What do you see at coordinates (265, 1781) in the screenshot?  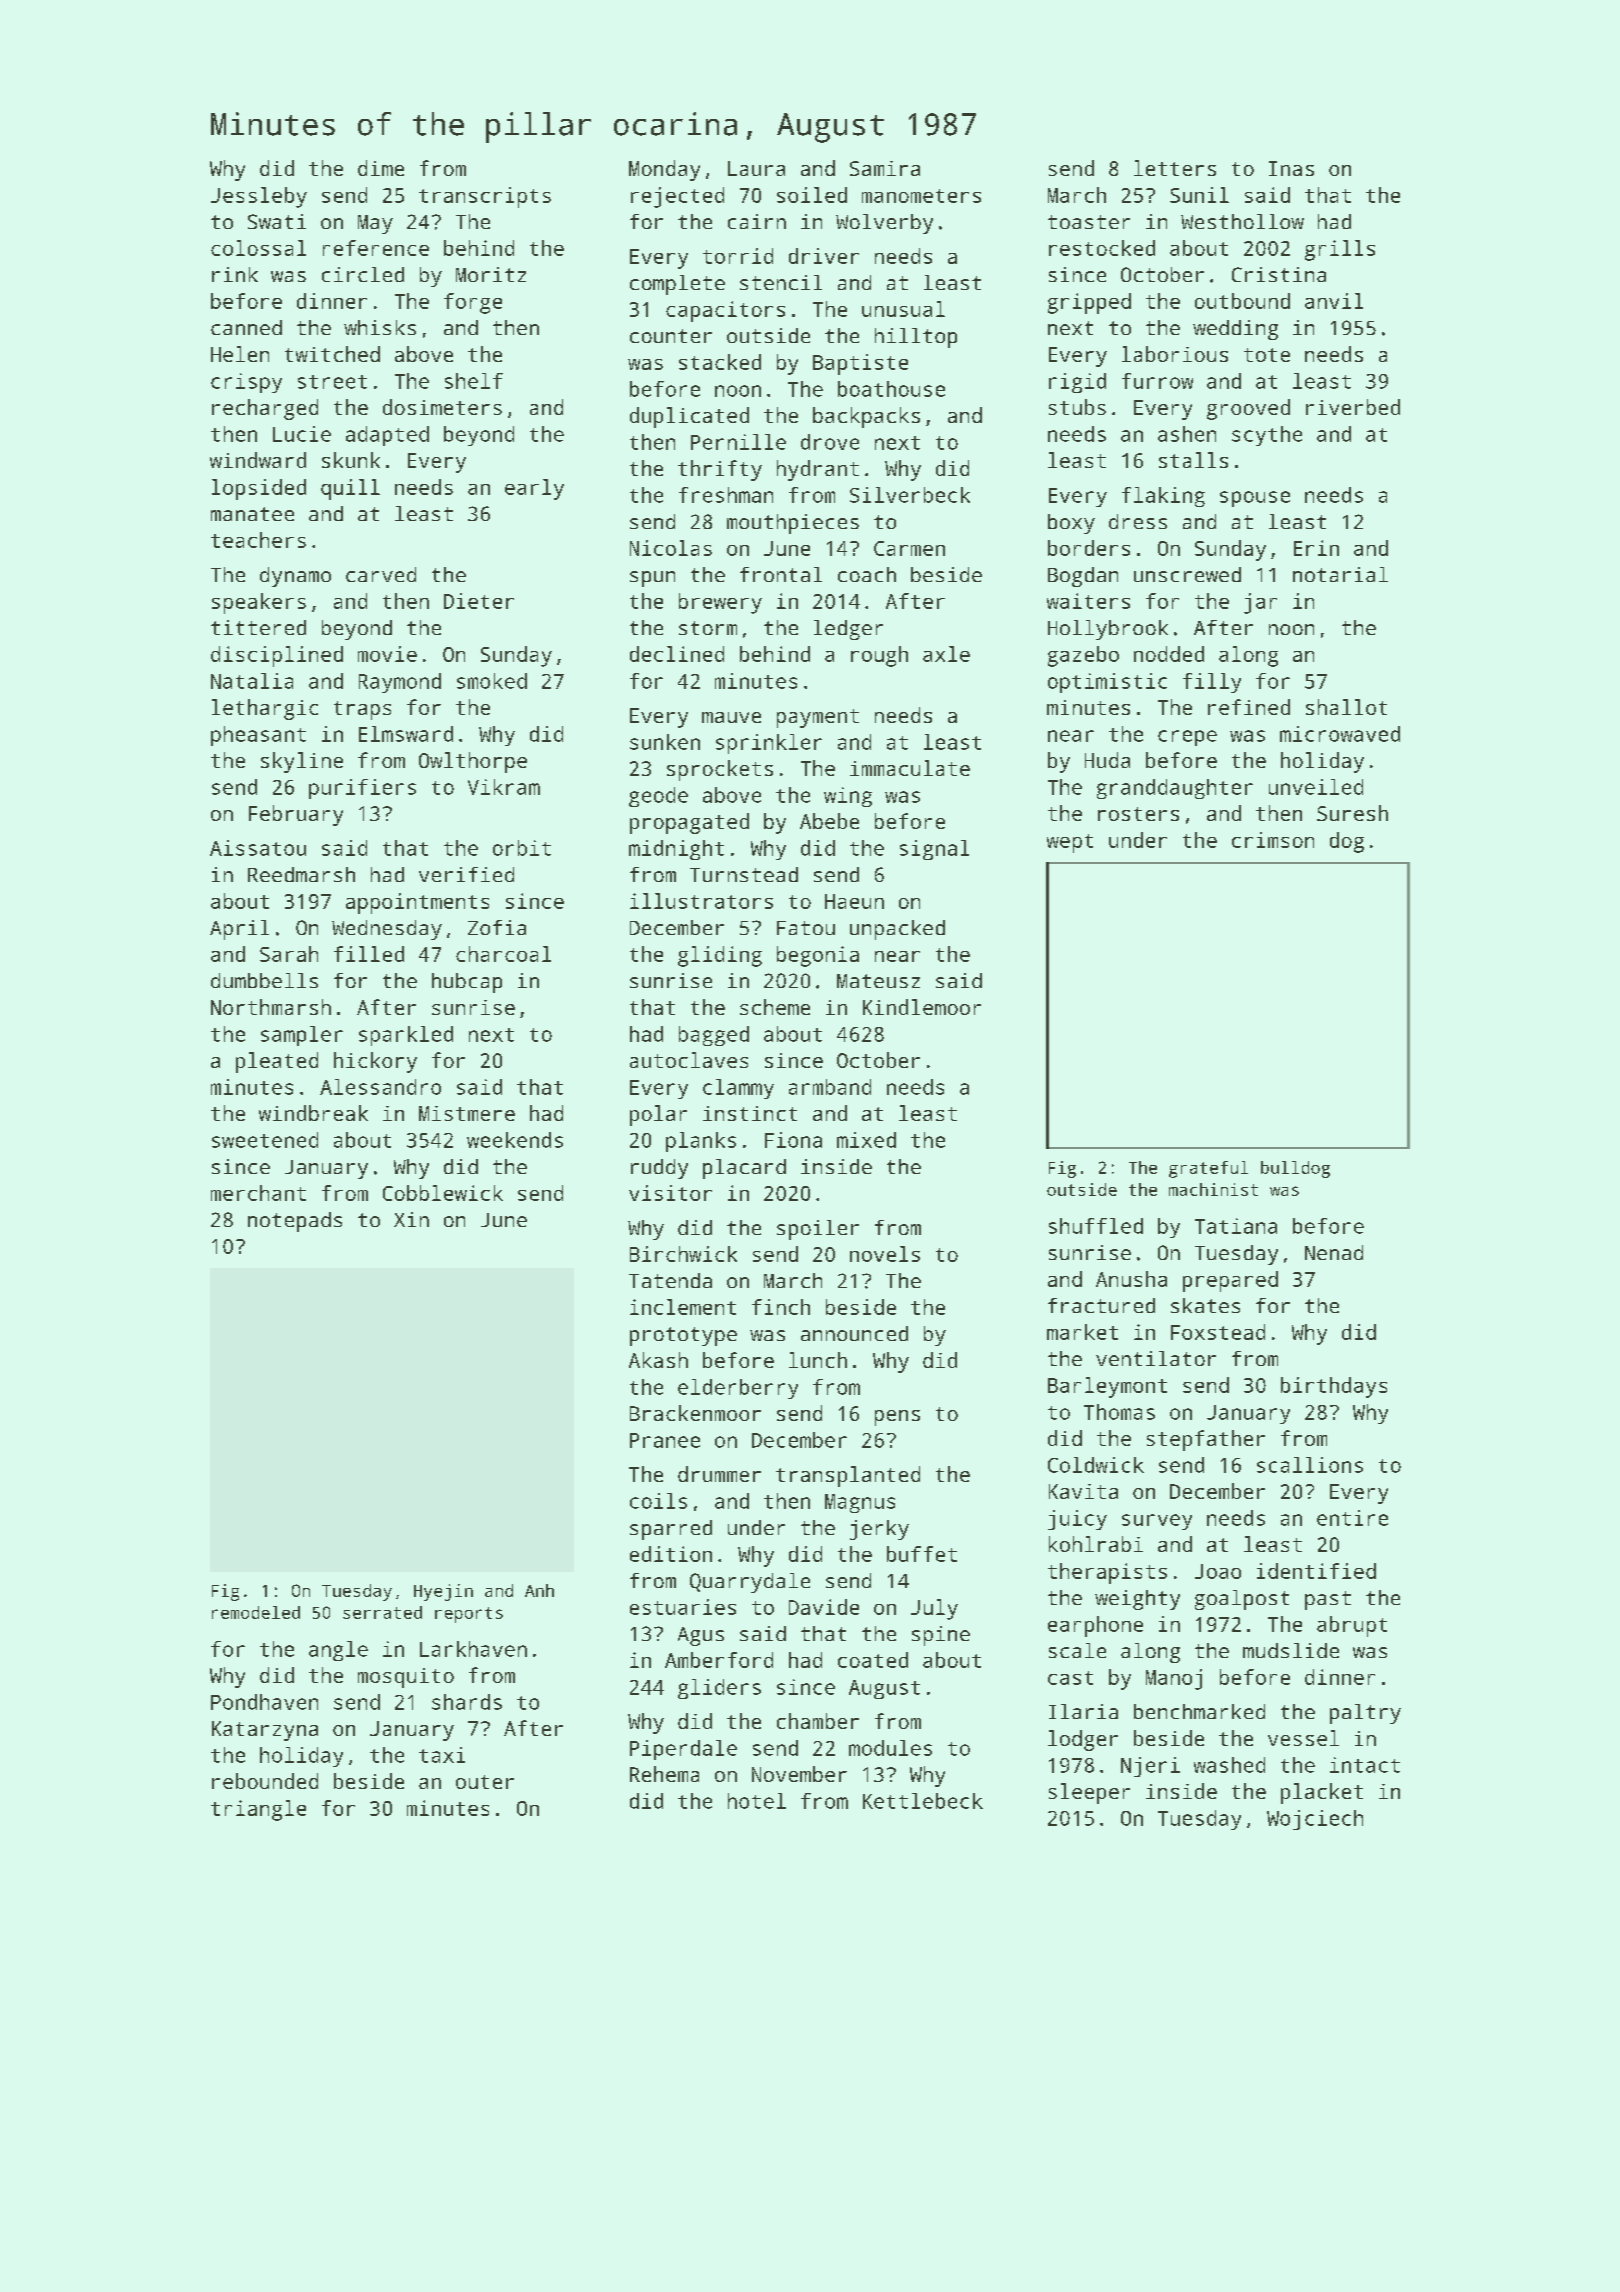 I see `rebounded` at bounding box center [265, 1781].
